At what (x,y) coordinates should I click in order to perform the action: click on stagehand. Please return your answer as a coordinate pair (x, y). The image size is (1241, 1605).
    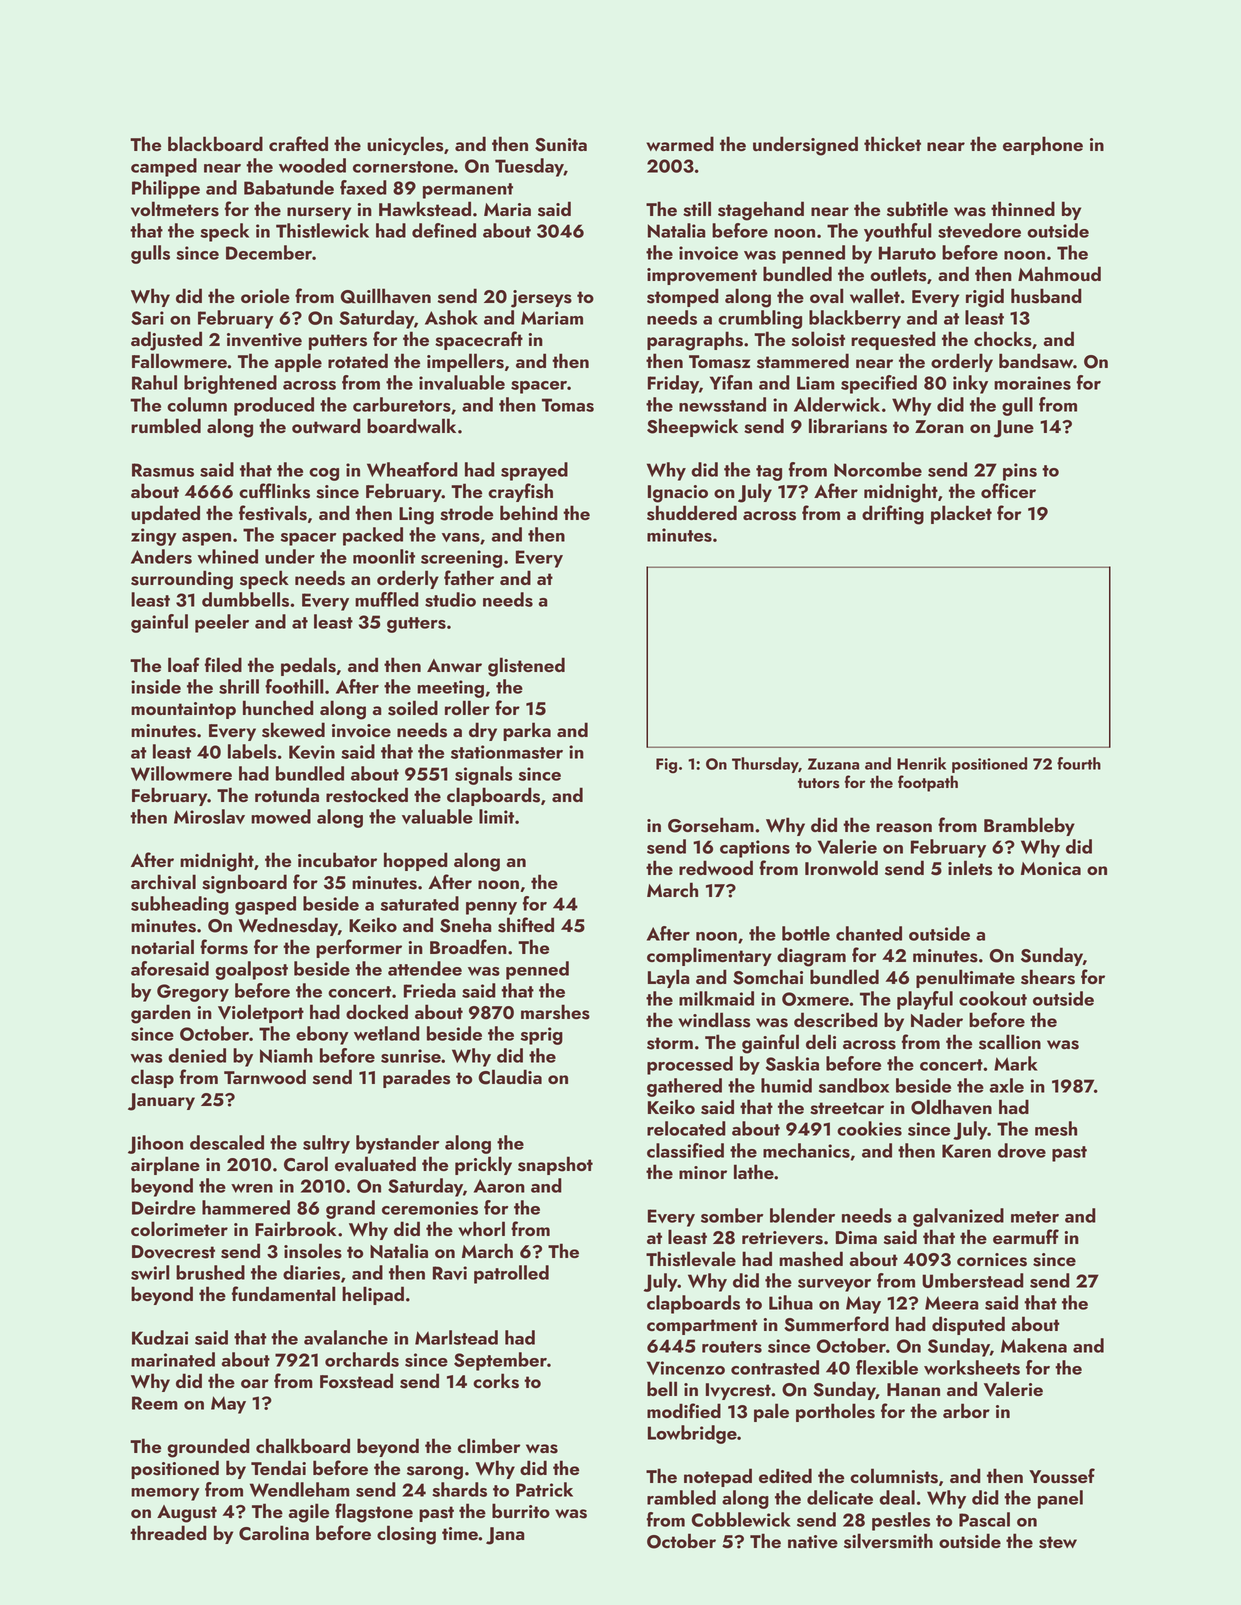
    Looking at the image, I should click on (761, 211).
